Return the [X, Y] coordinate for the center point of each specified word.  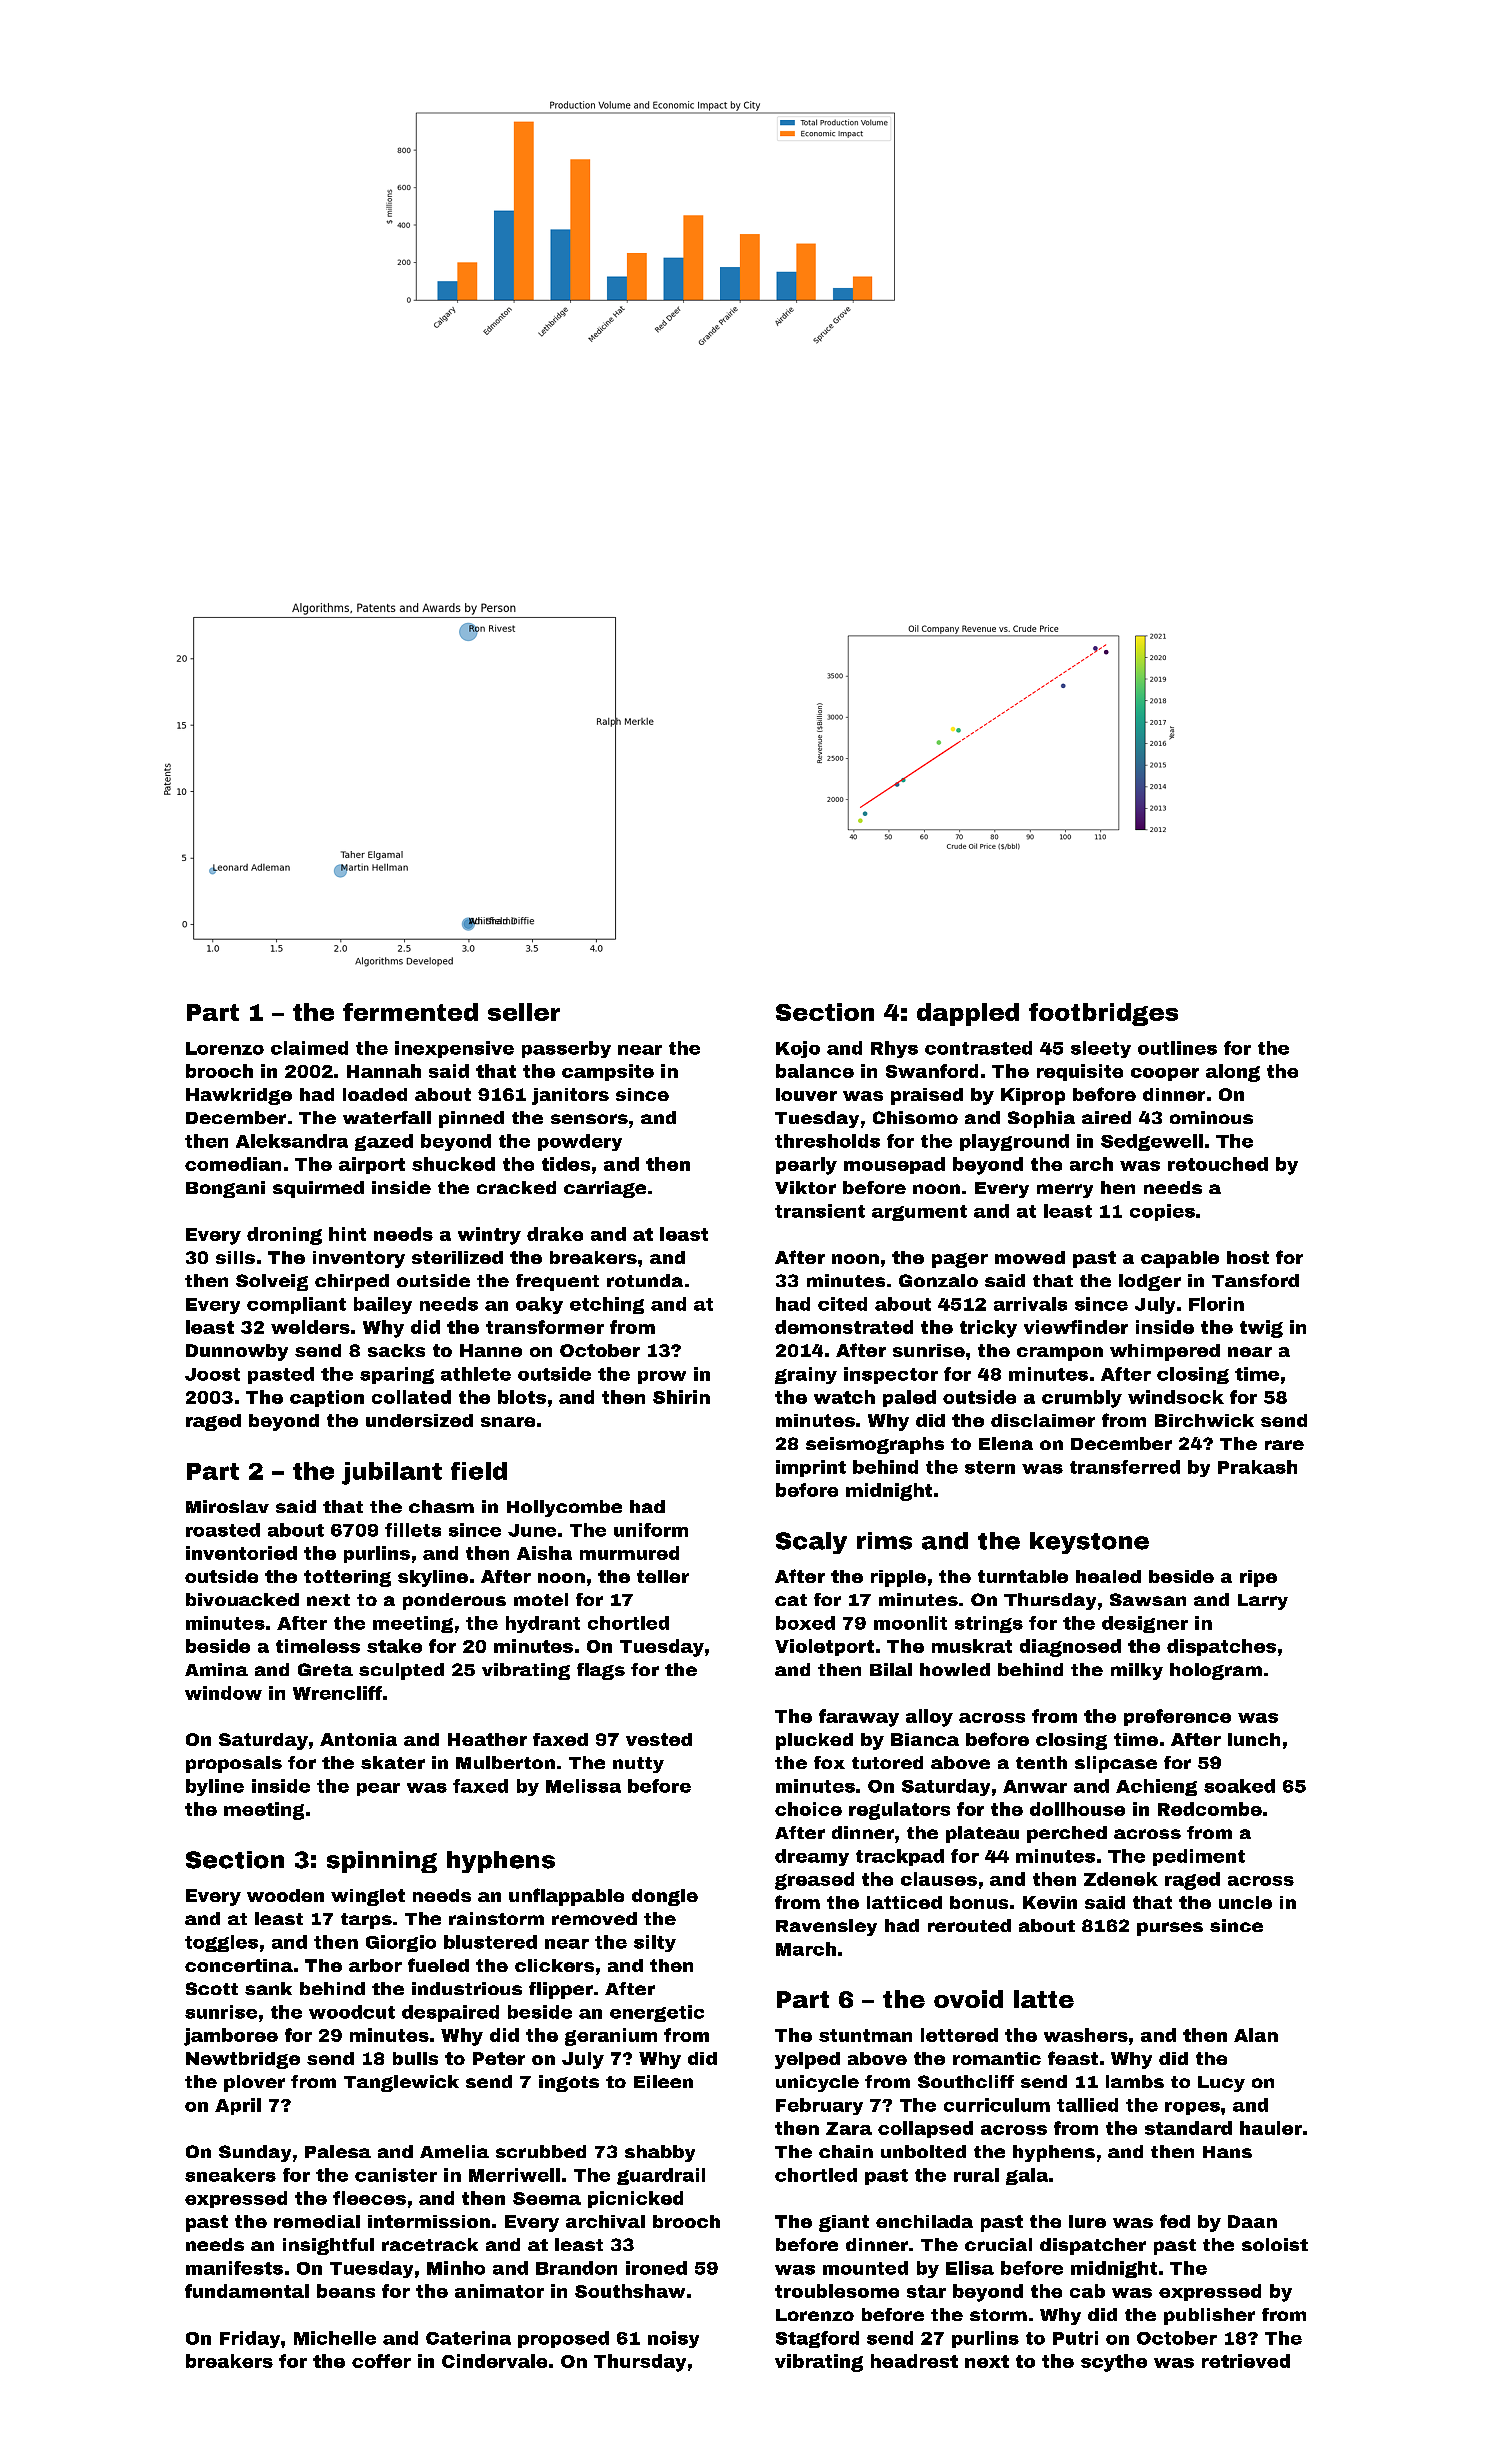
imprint [811, 1468]
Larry [1263, 1602]
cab [1087, 2291]
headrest [914, 2361]
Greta [325, 1669]
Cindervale [494, 2361]
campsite [608, 1072]
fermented [410, 1012]
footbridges [1103, 1014]
